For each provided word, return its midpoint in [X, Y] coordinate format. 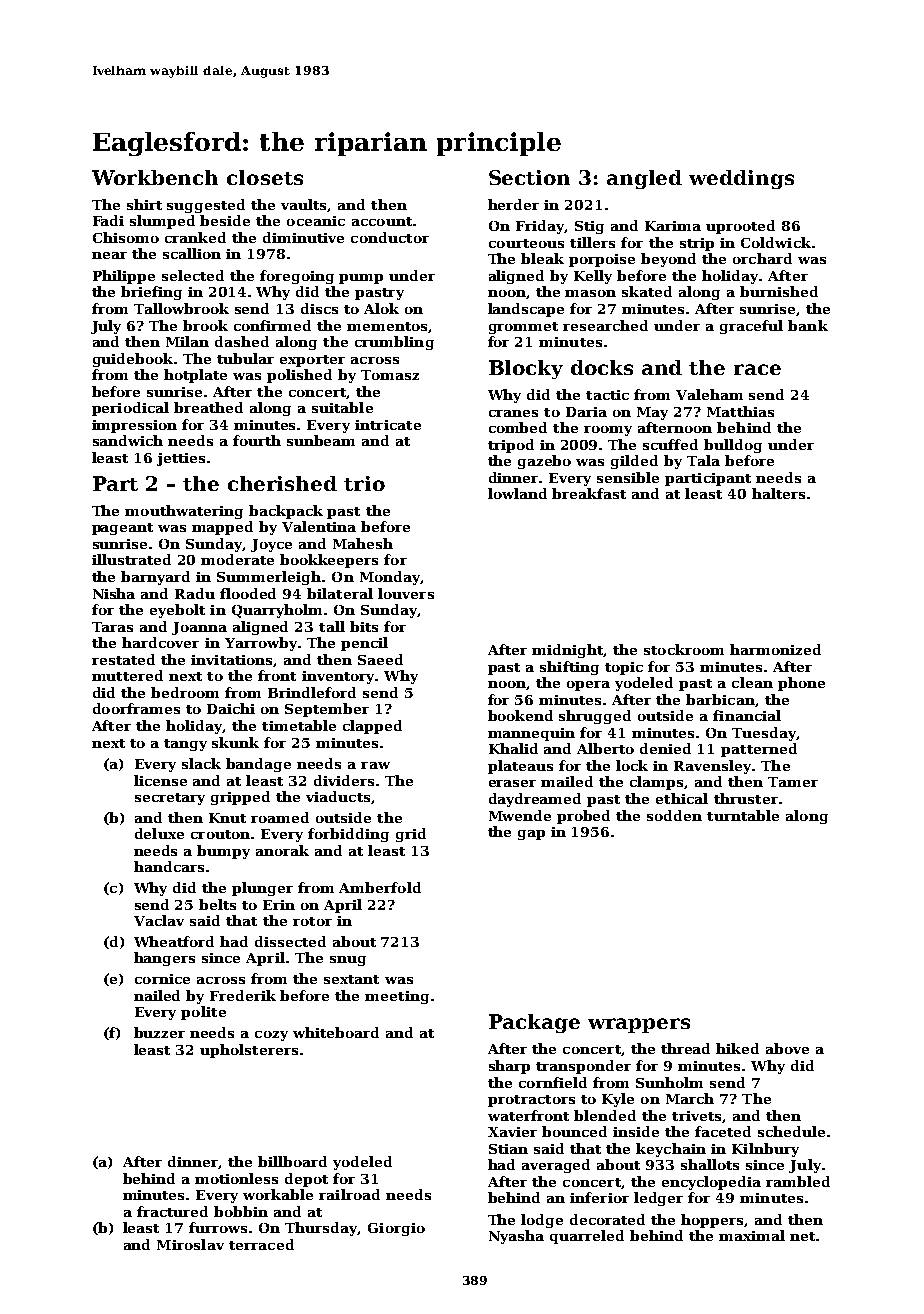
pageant [122, 529]
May [652, 413]
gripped [240, 798]
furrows [218, 1227]
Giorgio [396, 1229]
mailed [567, 781]
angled [644, 179]
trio [364, 483]
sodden [674, 815]
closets [265, 177]
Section [529, 177]
